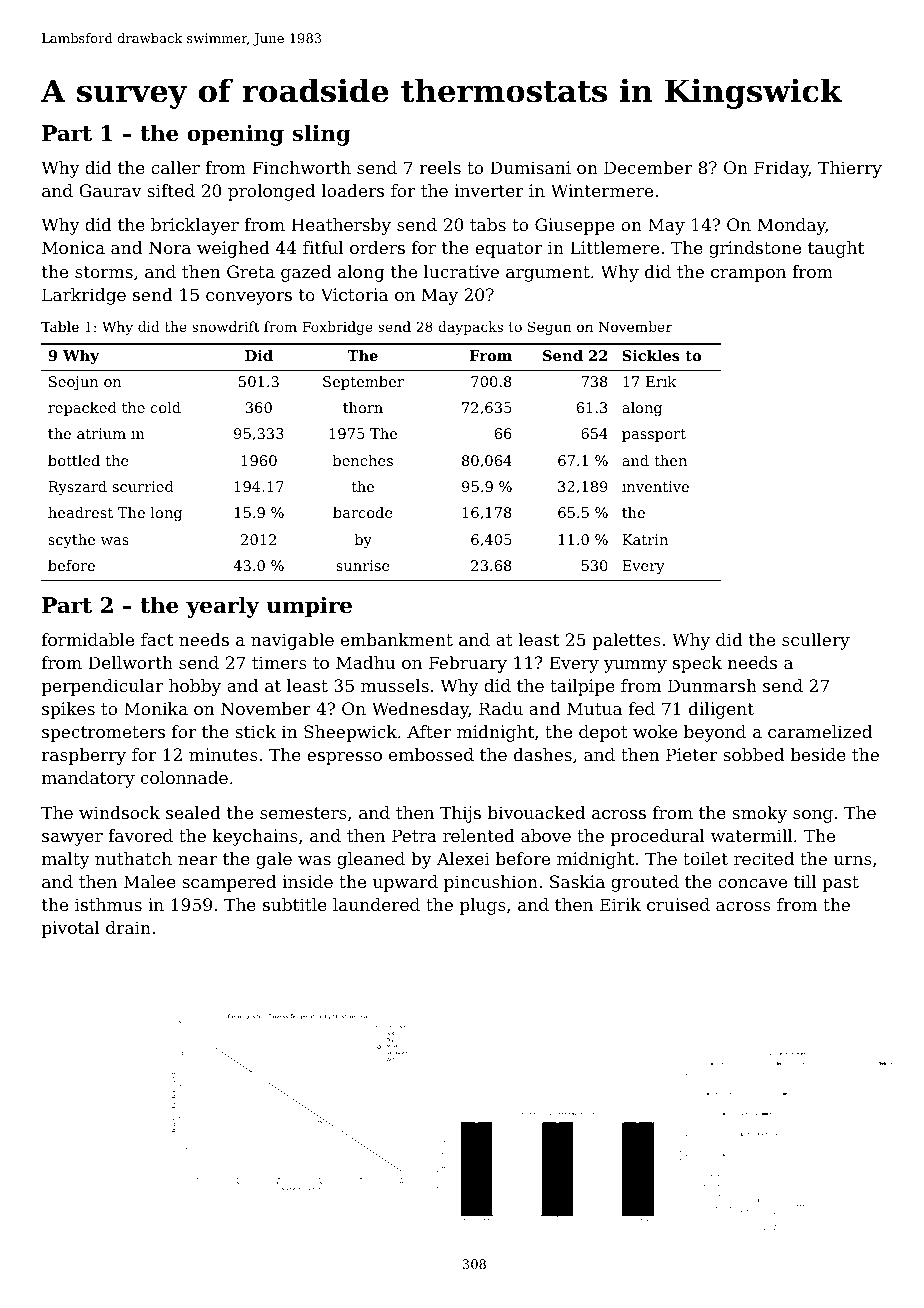 Image resolution: width=924 pixels, height=1308 pixels. Describe the element at coordinates (661, 381) in the screenshot. I see `Erik` at that location.
